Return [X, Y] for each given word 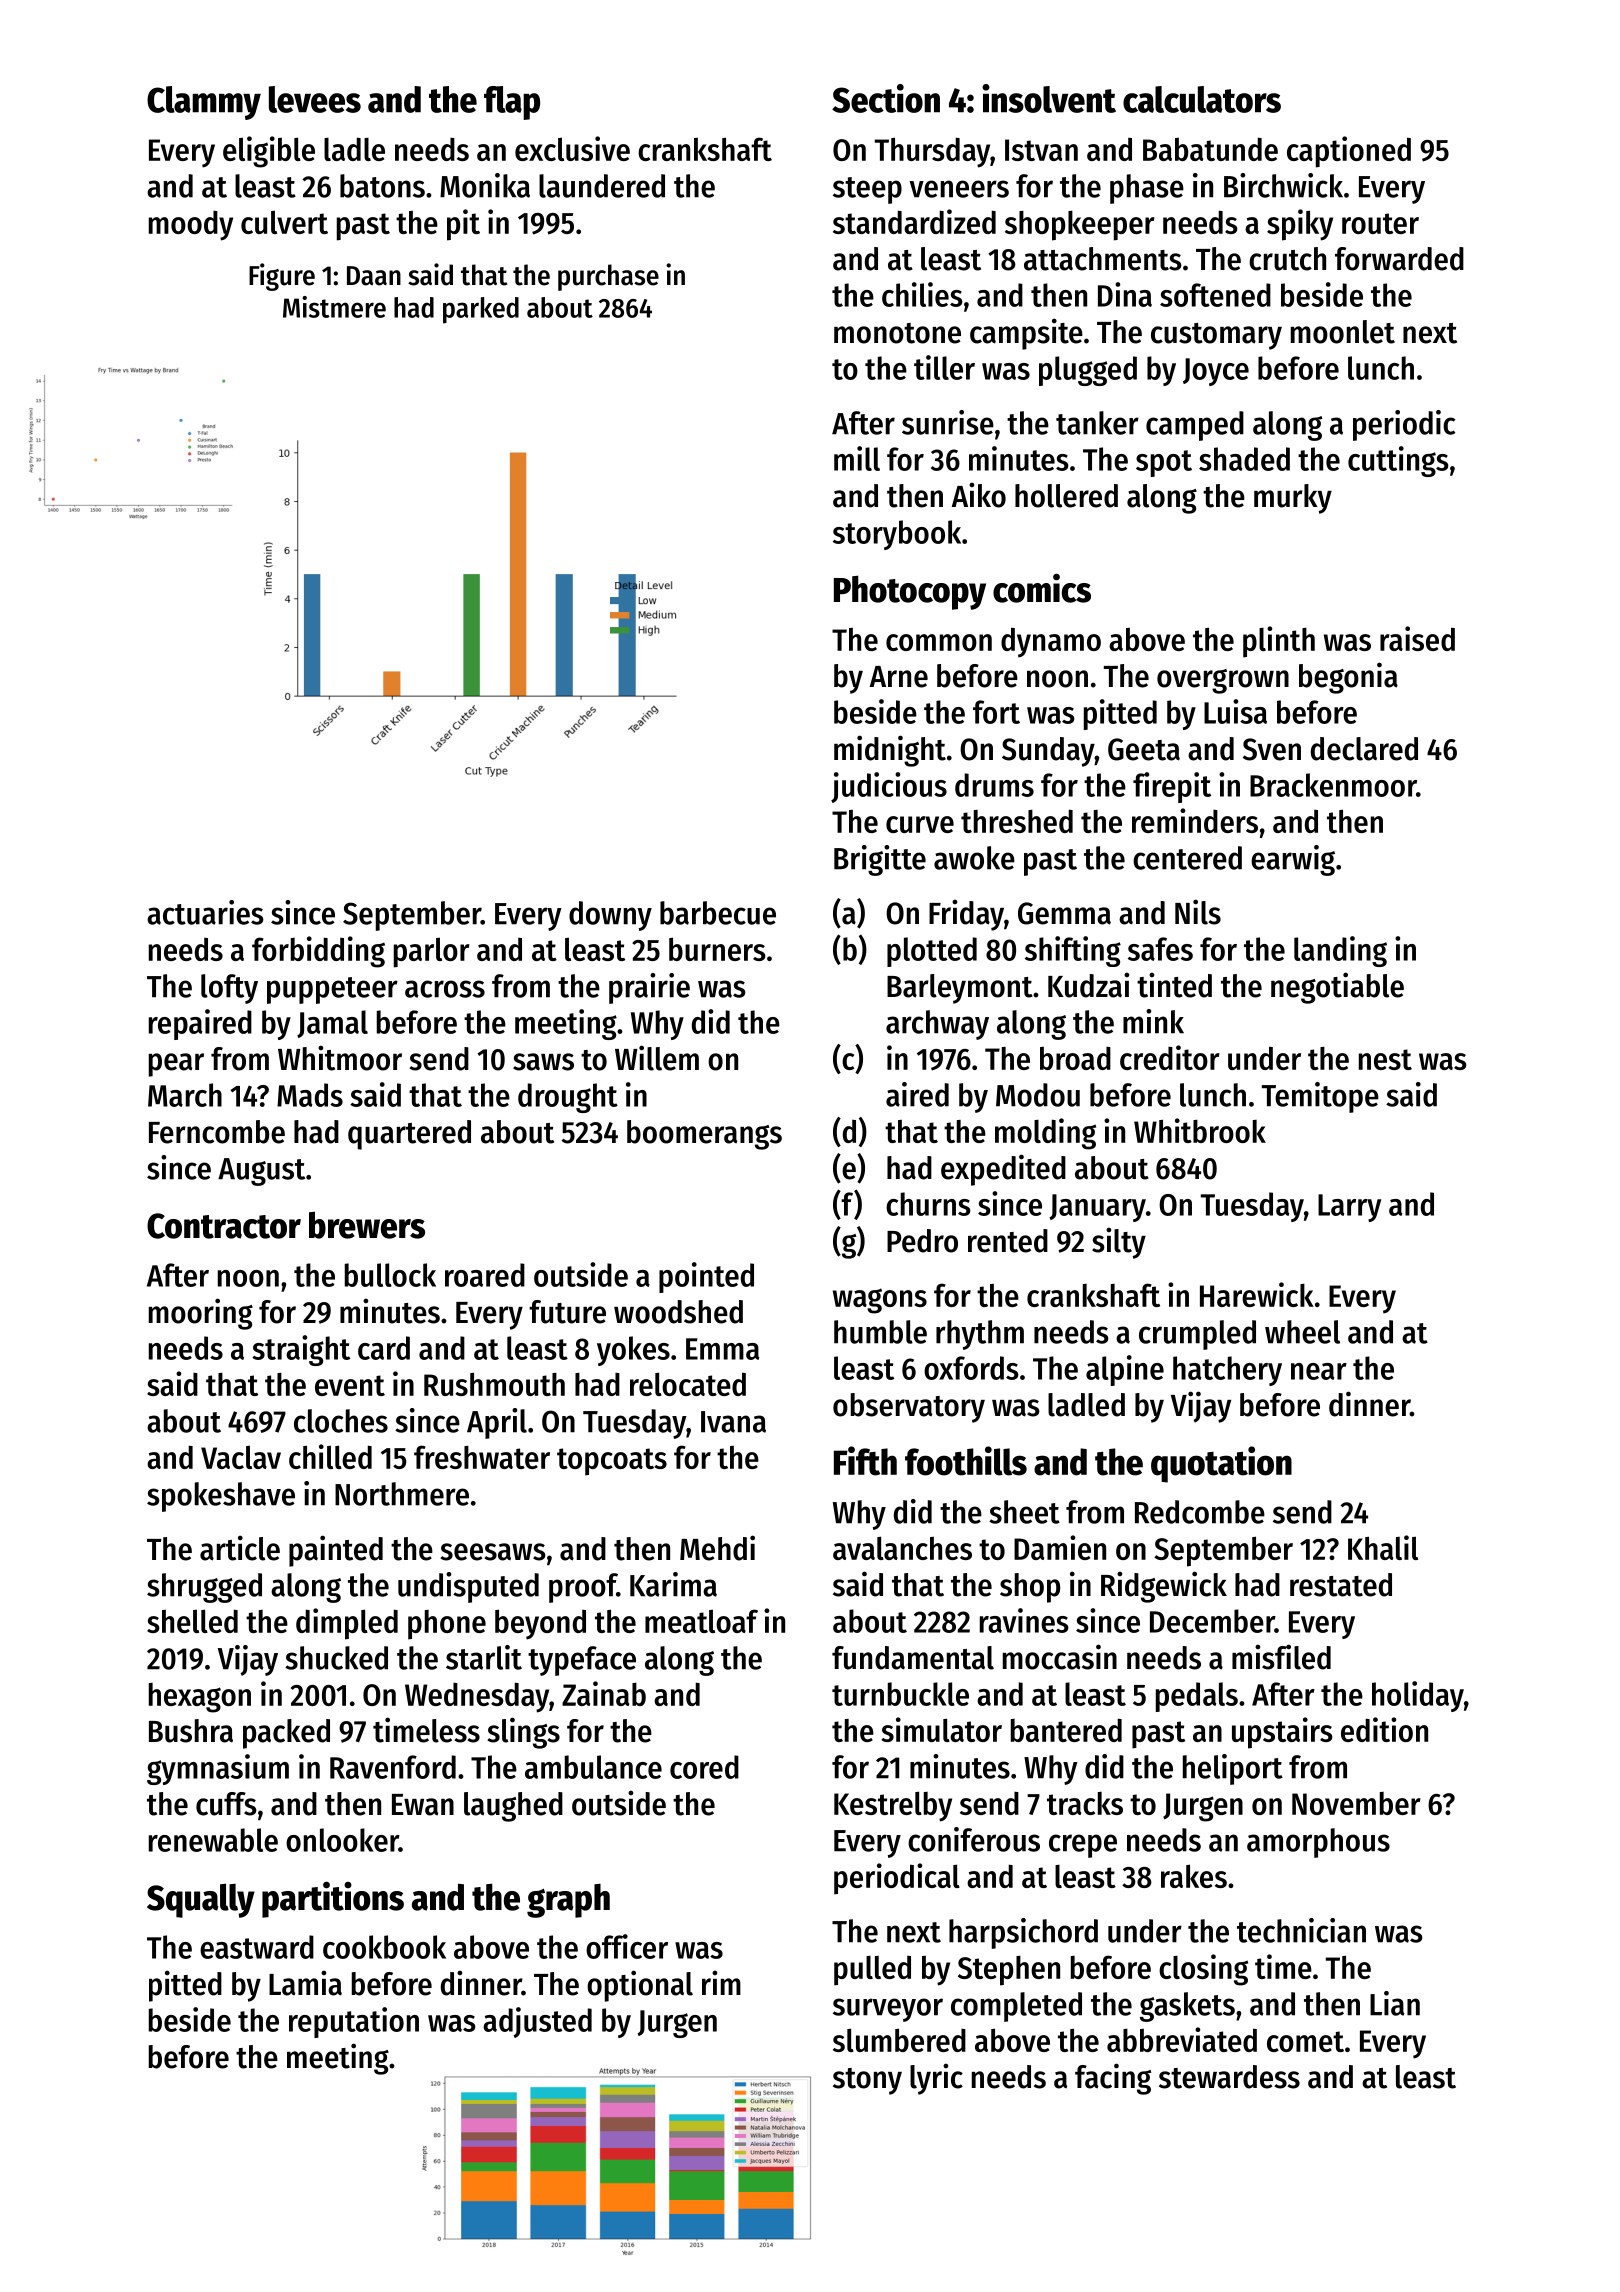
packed [286, 1734]
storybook [897, 535]
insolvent [1049, 98]
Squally [201, 1900]
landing [1340, 951]
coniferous [974, 1839]
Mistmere [334, 307]
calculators [1202, 99]
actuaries [205, 912]
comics [1042, 588]
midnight [890, 751]
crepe [1083, 1846]
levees [315, 99]
